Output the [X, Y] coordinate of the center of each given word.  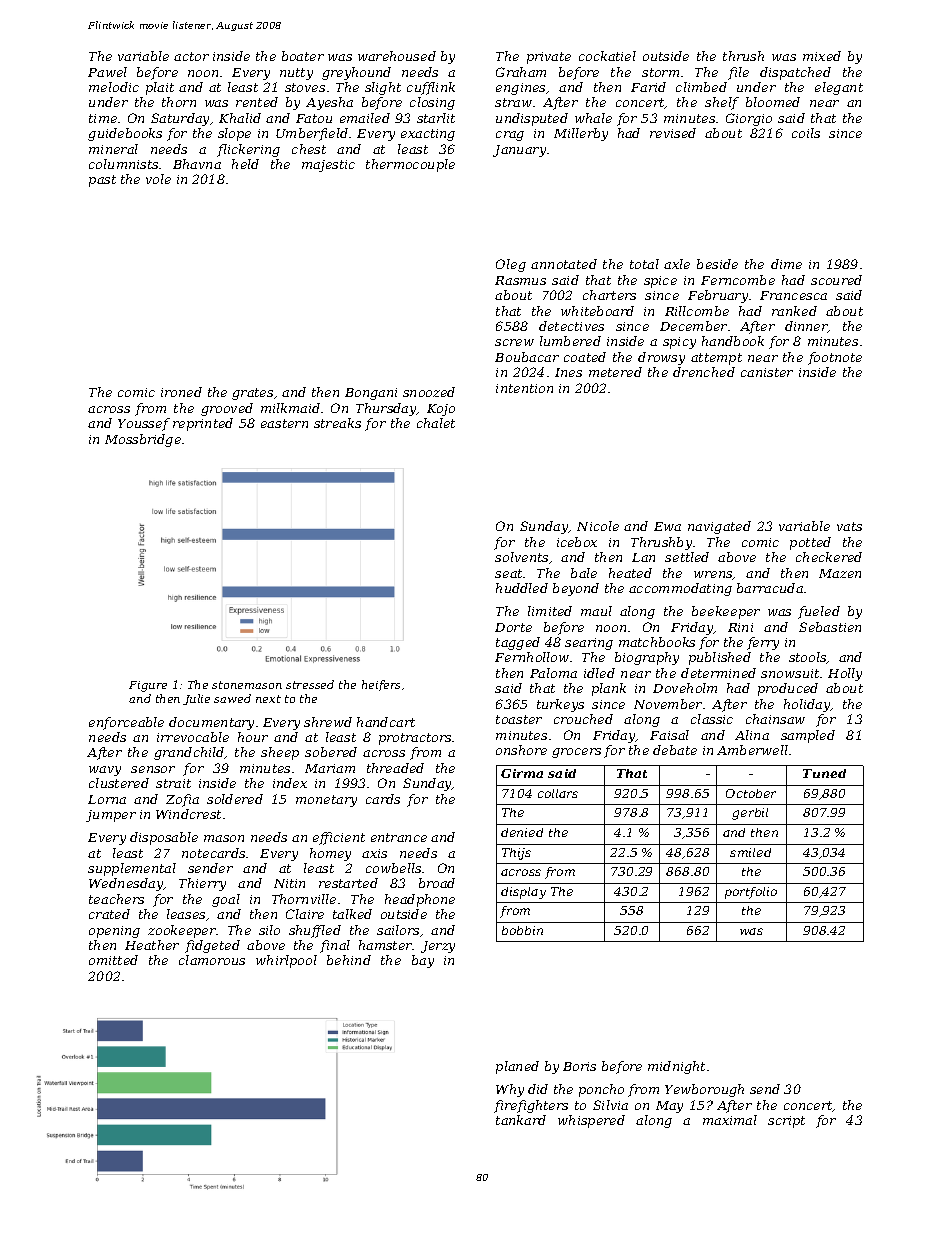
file [738, 73]
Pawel [107, 72]
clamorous [212, 960]
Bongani [371, 394]
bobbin [522, 930]
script [786, 1122]
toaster [519, 719]
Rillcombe [697, 311]
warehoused [397, 56]
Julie [196, 699]
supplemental [132, 869]
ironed [181, 392]
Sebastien [830, 627]
